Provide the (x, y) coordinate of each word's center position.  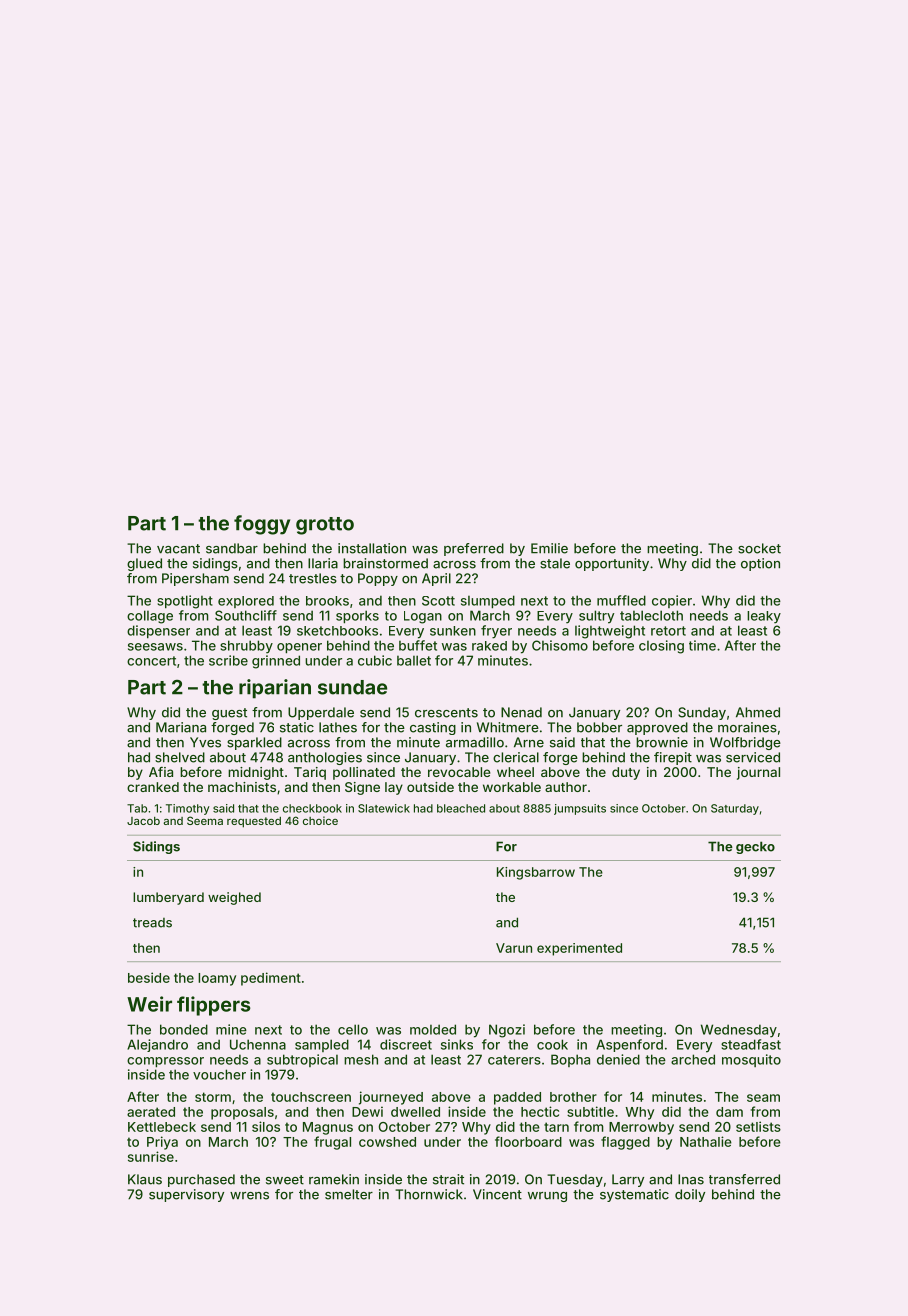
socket (759, 548)
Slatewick (384, 808)
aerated (151, 1112)
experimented (579, 949)
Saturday (735, 809)
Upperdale (321, 713)
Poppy (378, 579)
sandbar (232, 548)
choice (320, 820)
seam (763, 1098)
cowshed (387, 1142)
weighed (234, 898)
